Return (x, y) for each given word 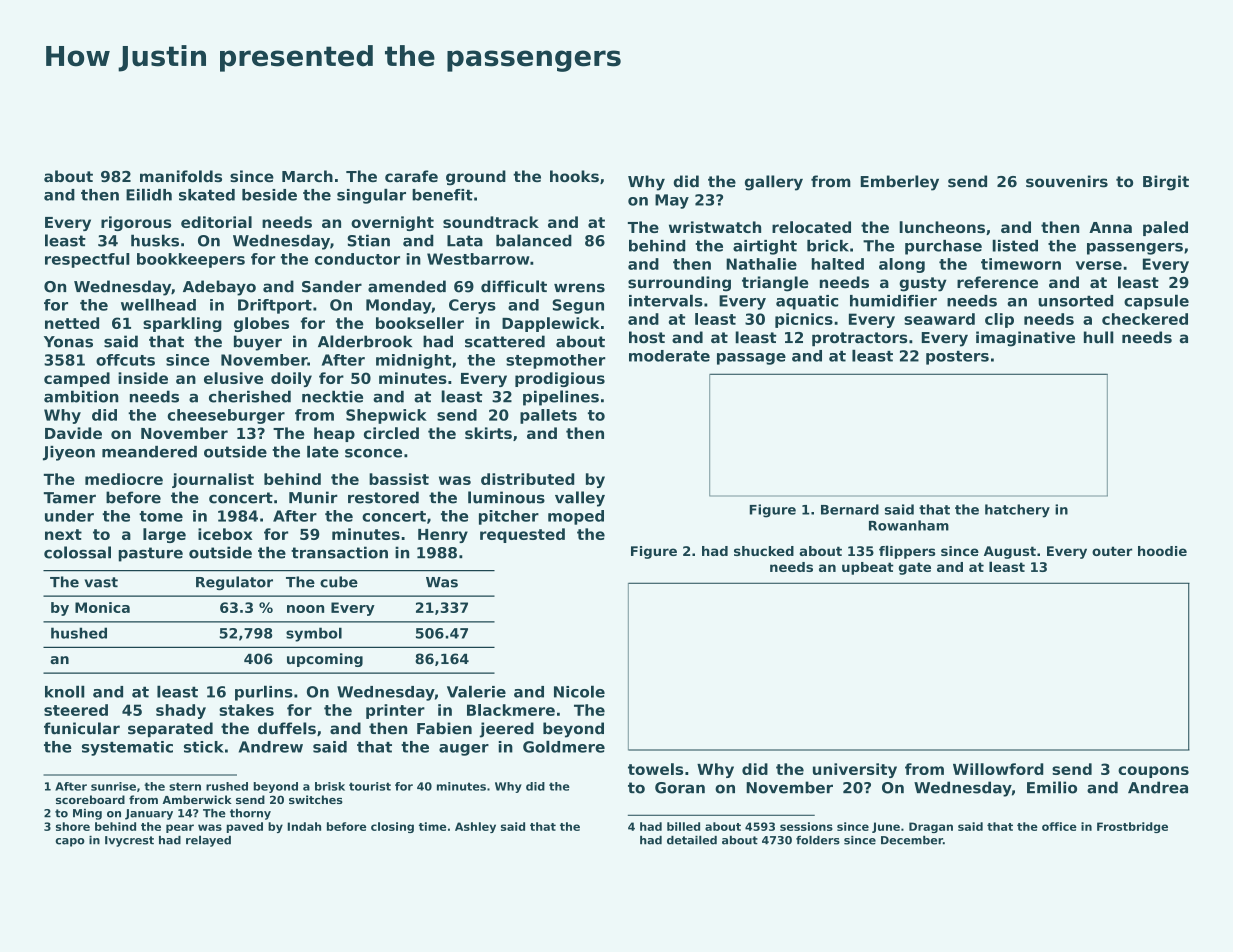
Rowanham (909, 525)
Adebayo (219, 288)
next (63, 534)
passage (751, 359)
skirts (488, 433)
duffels (287, 728)
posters (957, 358)
